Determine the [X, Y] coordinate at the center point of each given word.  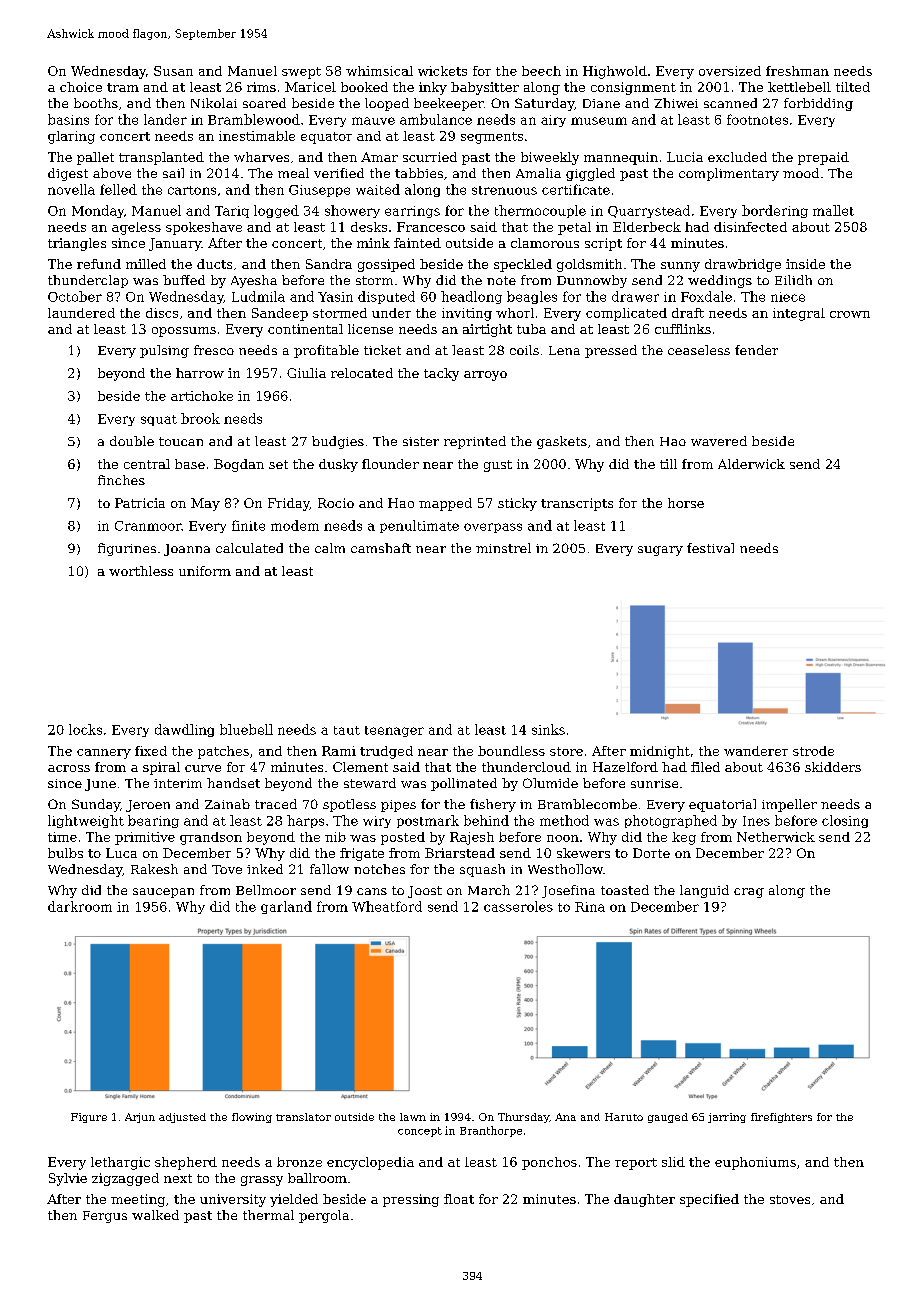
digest [68, 174]
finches [121, 480]
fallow [329, 869]
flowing [252, 1118]
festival [710, 548]
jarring [727, 1118]
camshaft [381, 548]
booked [364, 87]
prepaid [823, 158]
